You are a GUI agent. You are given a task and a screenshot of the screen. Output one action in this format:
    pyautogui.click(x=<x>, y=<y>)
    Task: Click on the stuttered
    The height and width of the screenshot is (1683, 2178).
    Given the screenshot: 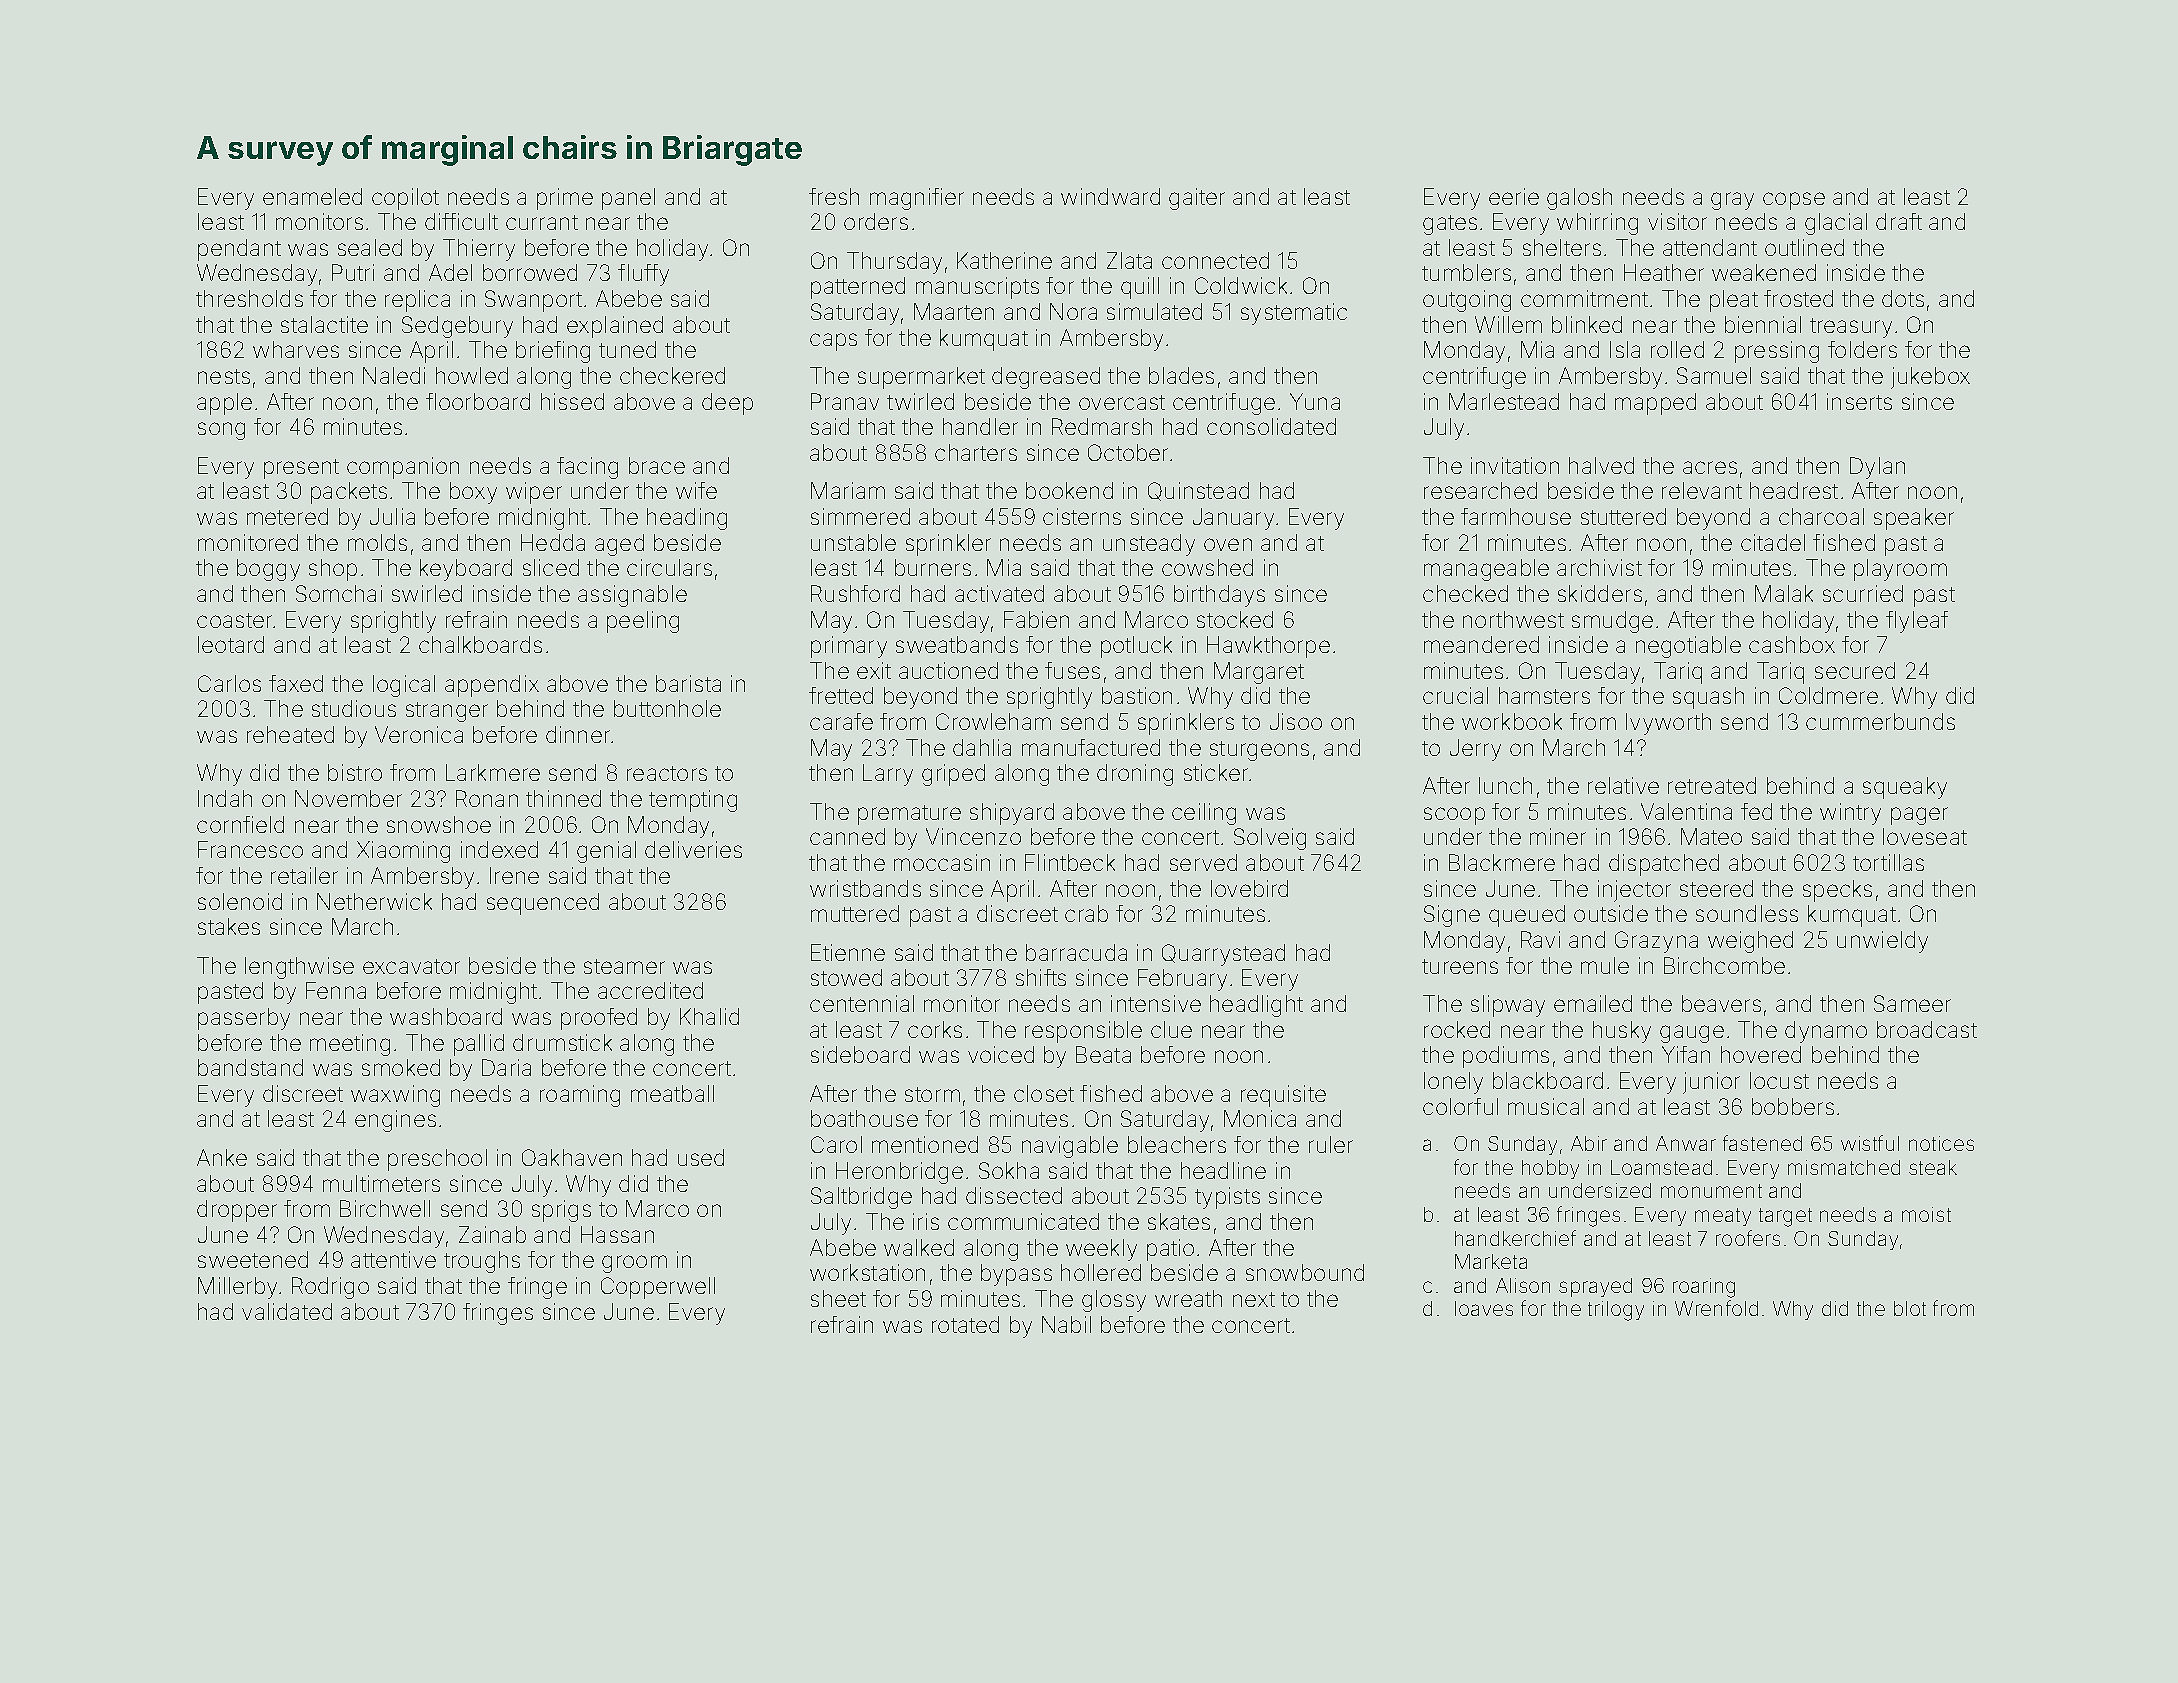 What is the action you would take?
    pyautogui.click(x=1623, y=516)
